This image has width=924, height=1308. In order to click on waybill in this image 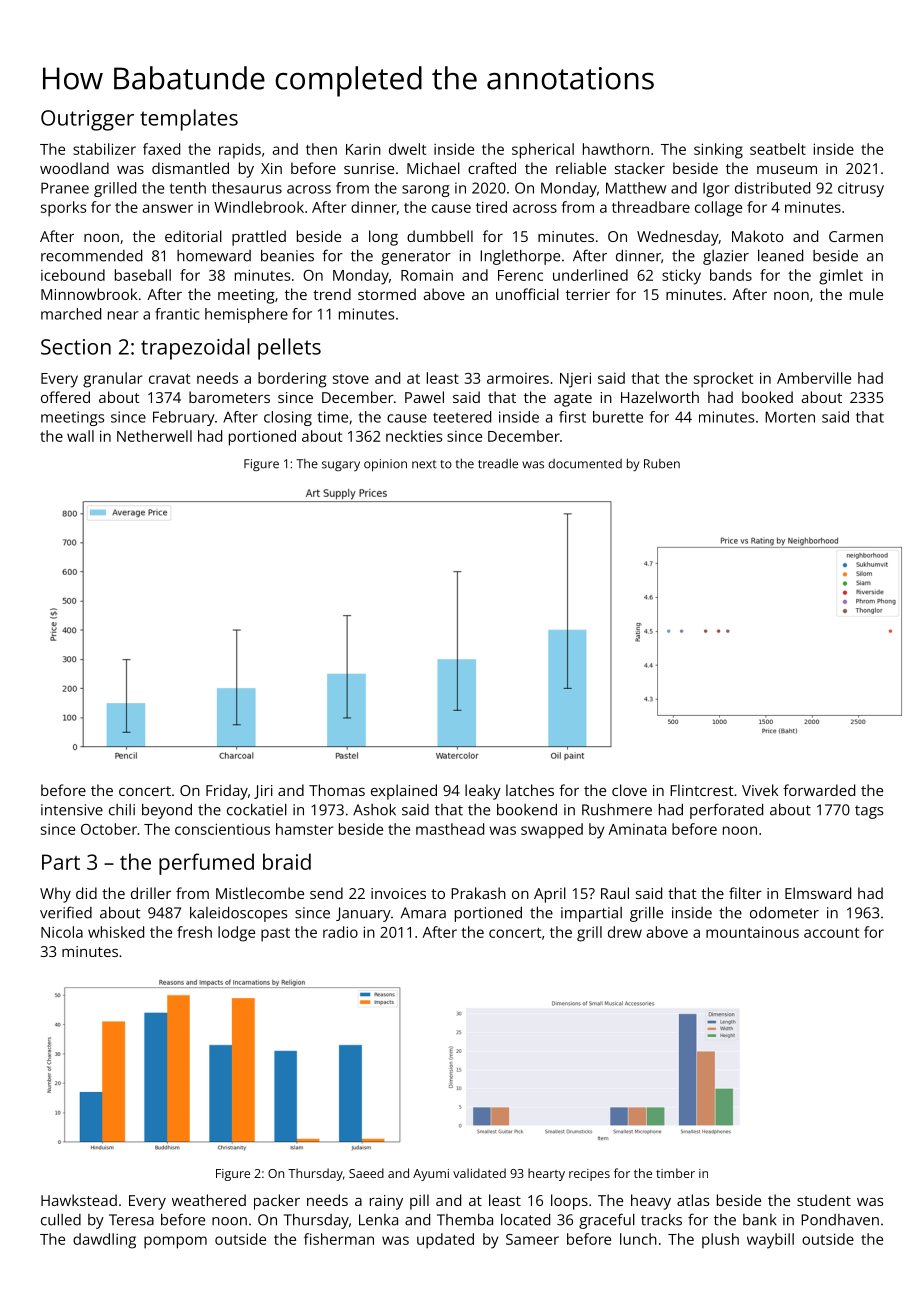, I will do `click(770, 1241)`.
